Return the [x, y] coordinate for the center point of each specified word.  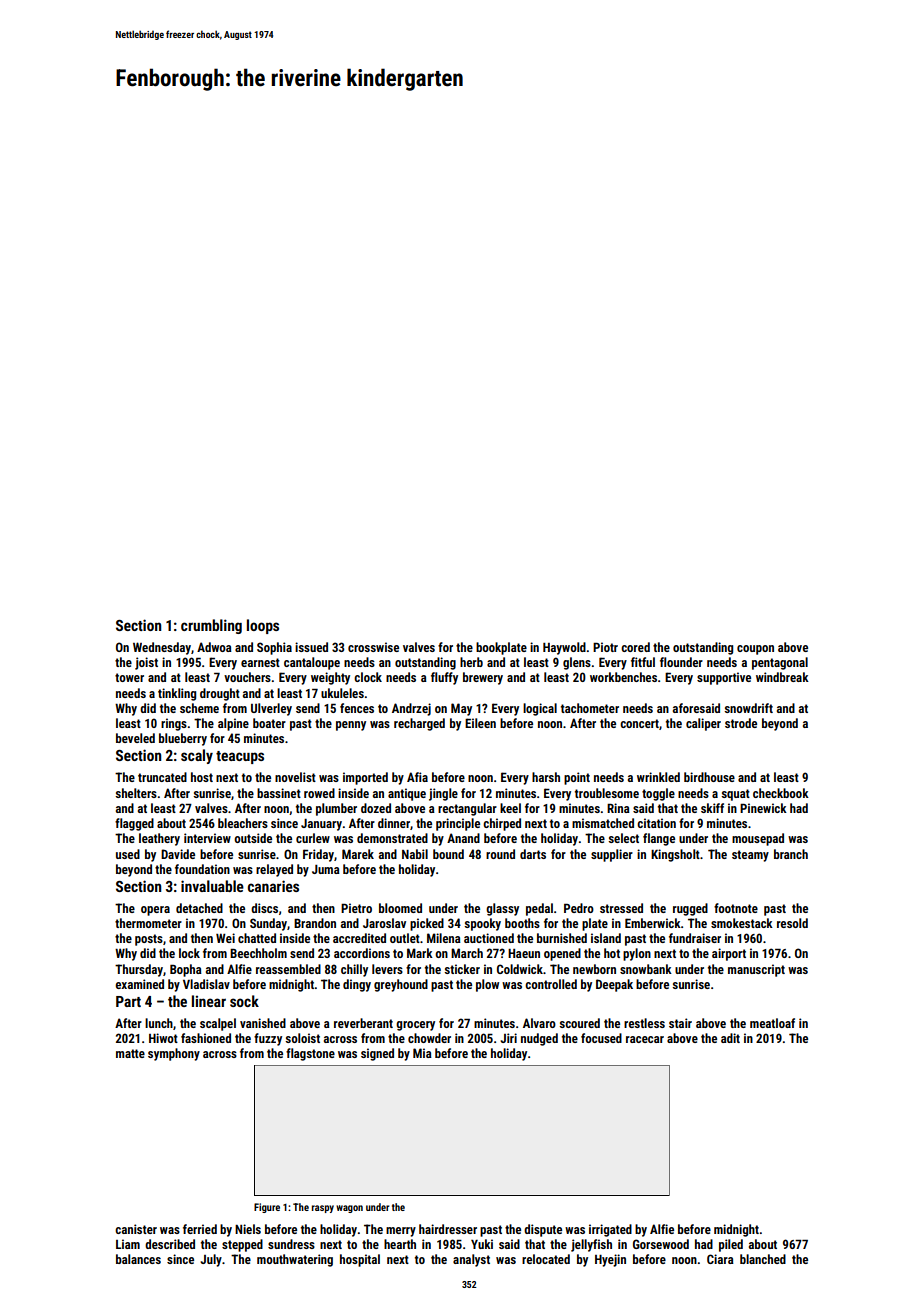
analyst [471, 1260]
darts [533, 854]
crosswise [373, 647]
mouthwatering [295, 1260]
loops [263, 626]
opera [155, 911]
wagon [349, 1209]
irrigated [610, 1230]
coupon [755, 650]
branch [791, 854]
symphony [174, 1054]
